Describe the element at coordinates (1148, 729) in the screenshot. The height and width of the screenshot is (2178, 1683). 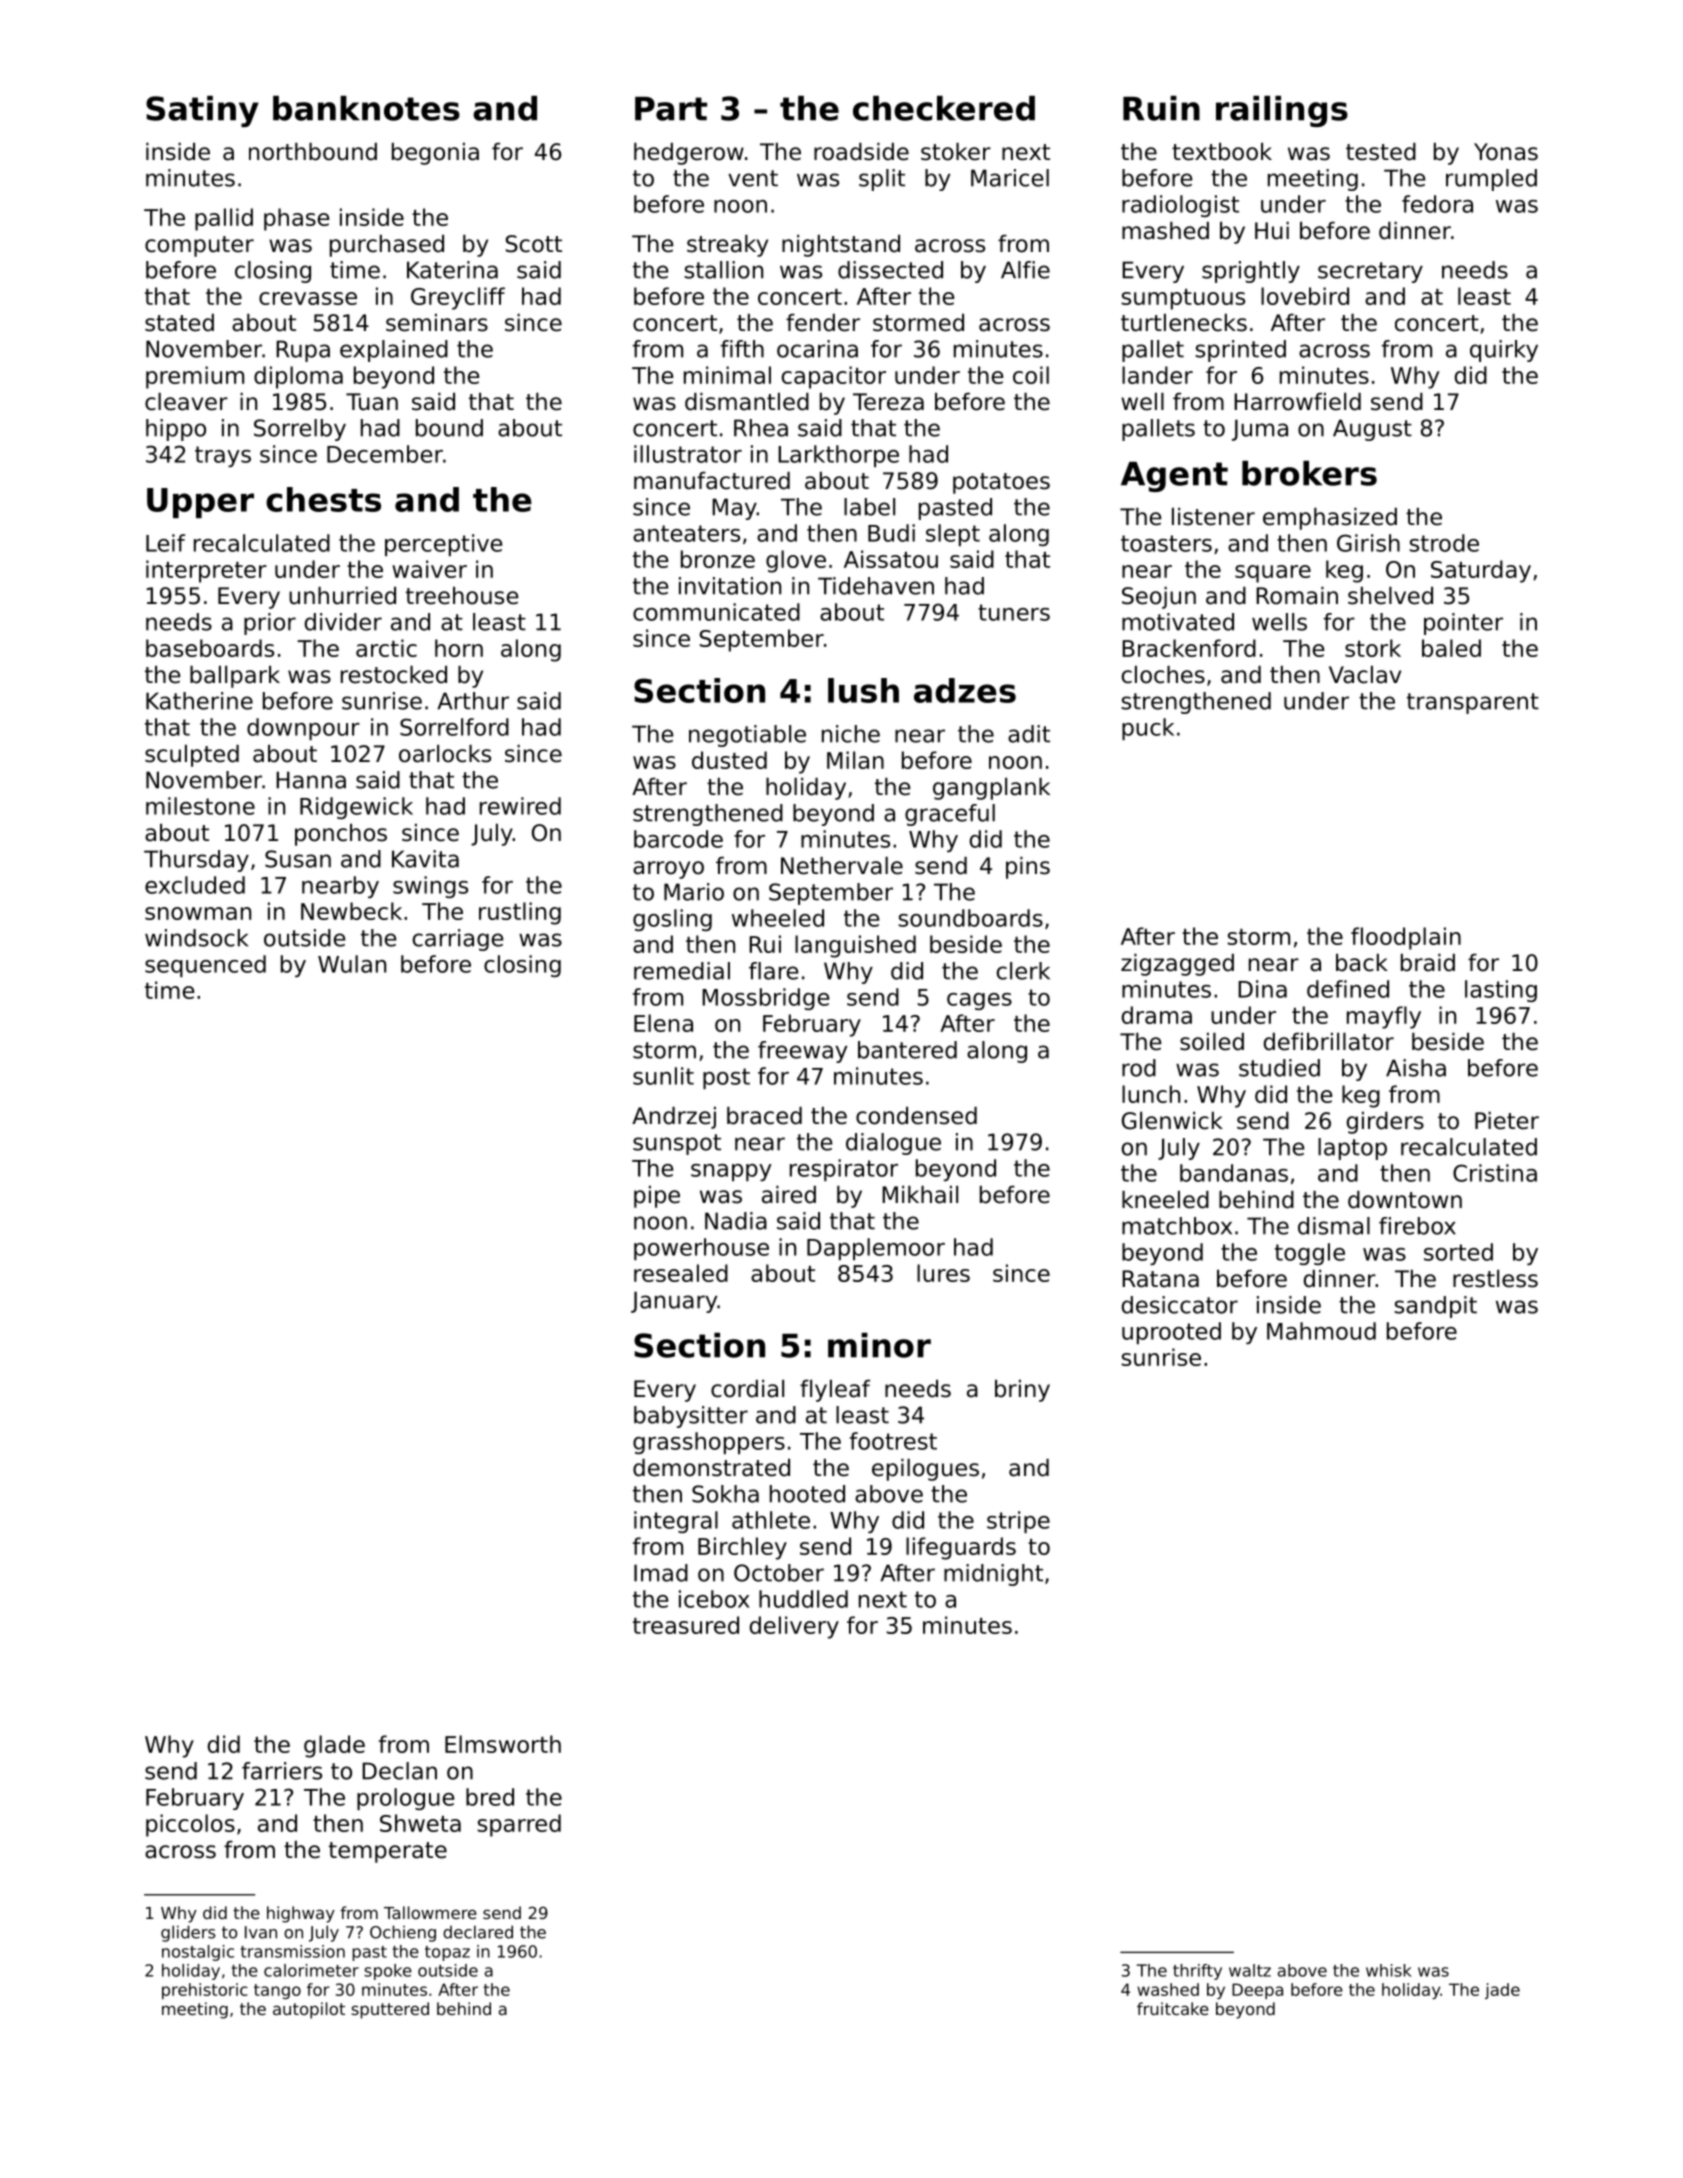
I see `puck` at that location.
